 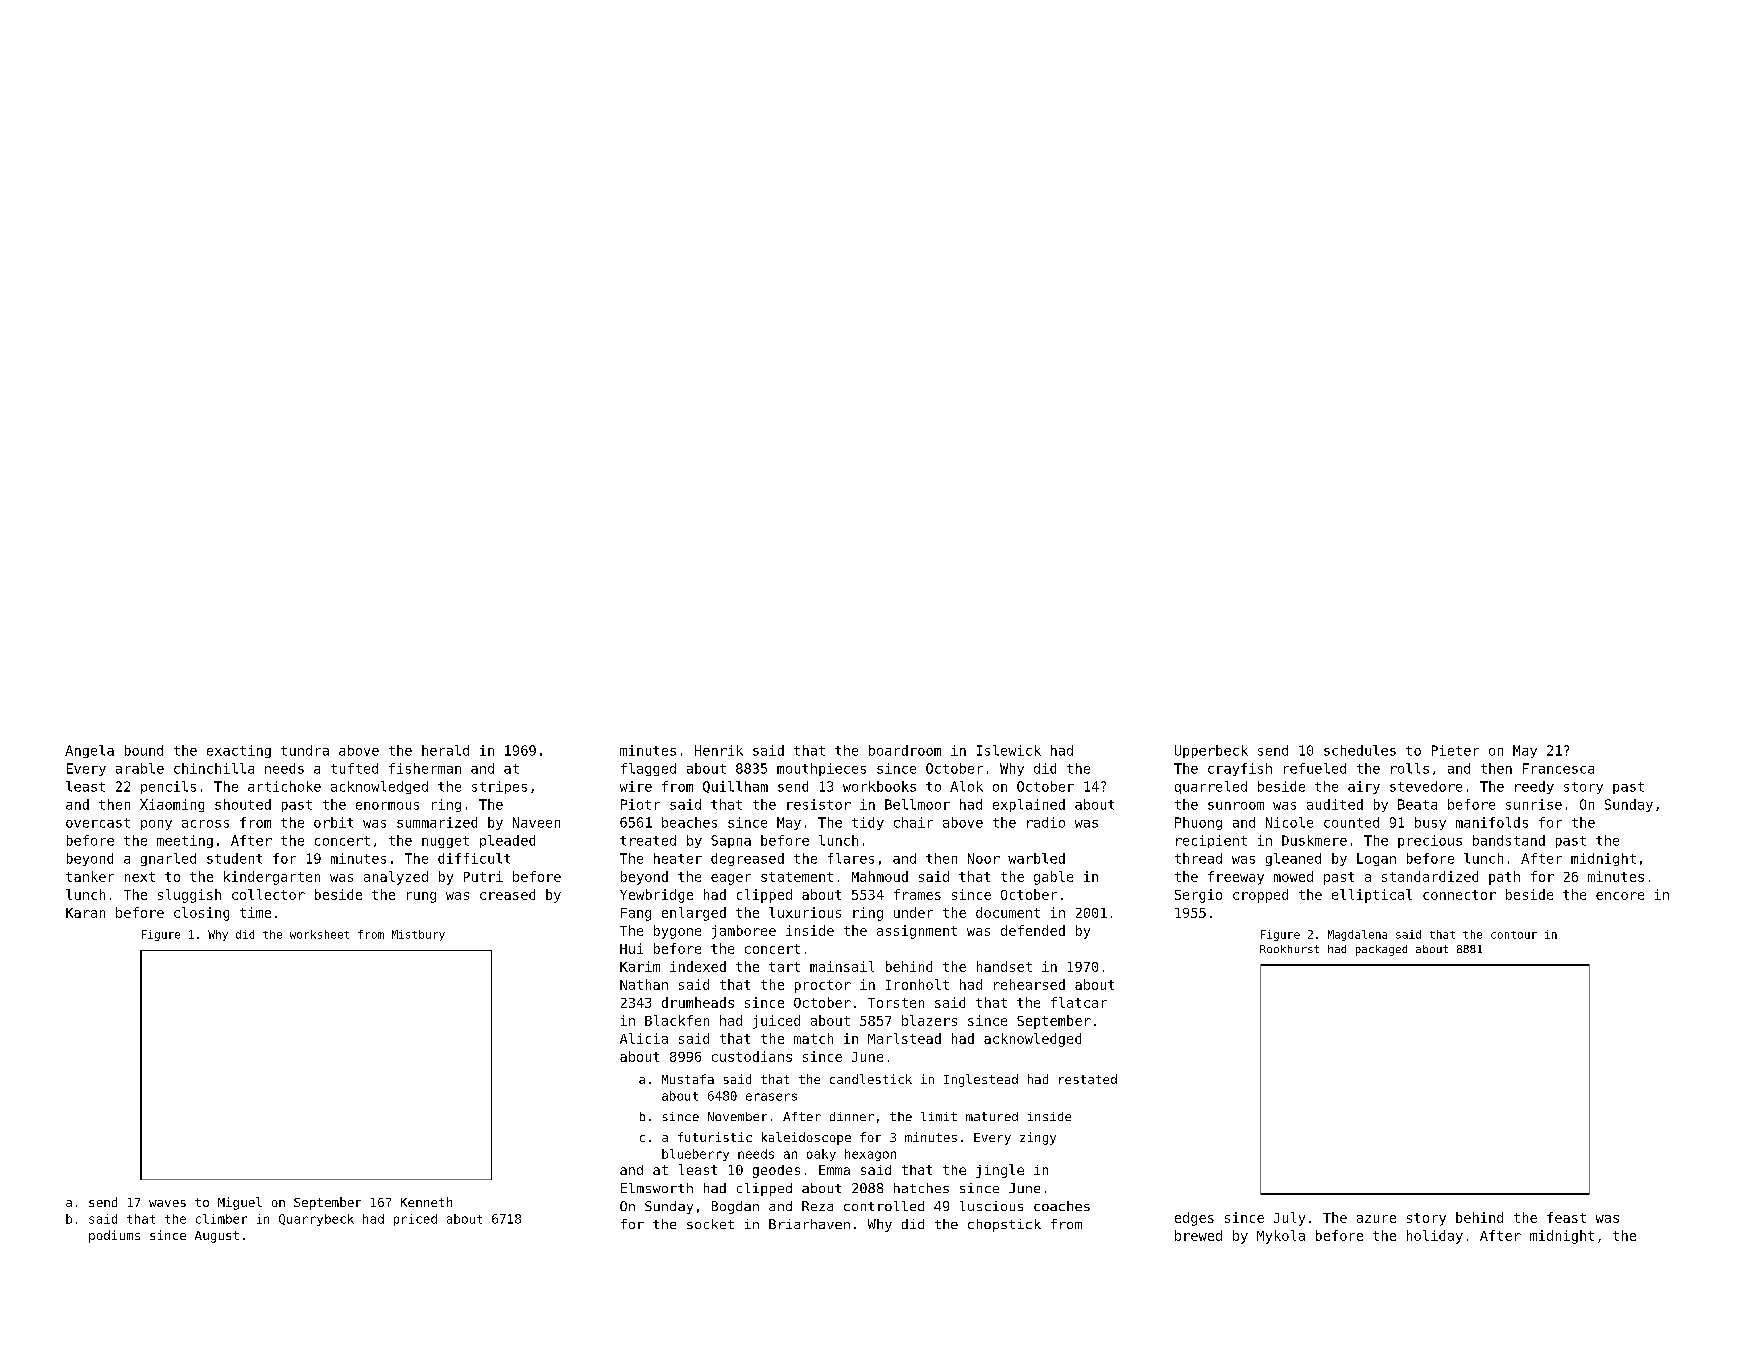 I want to click on enormous, so click(x=387, y=806).
